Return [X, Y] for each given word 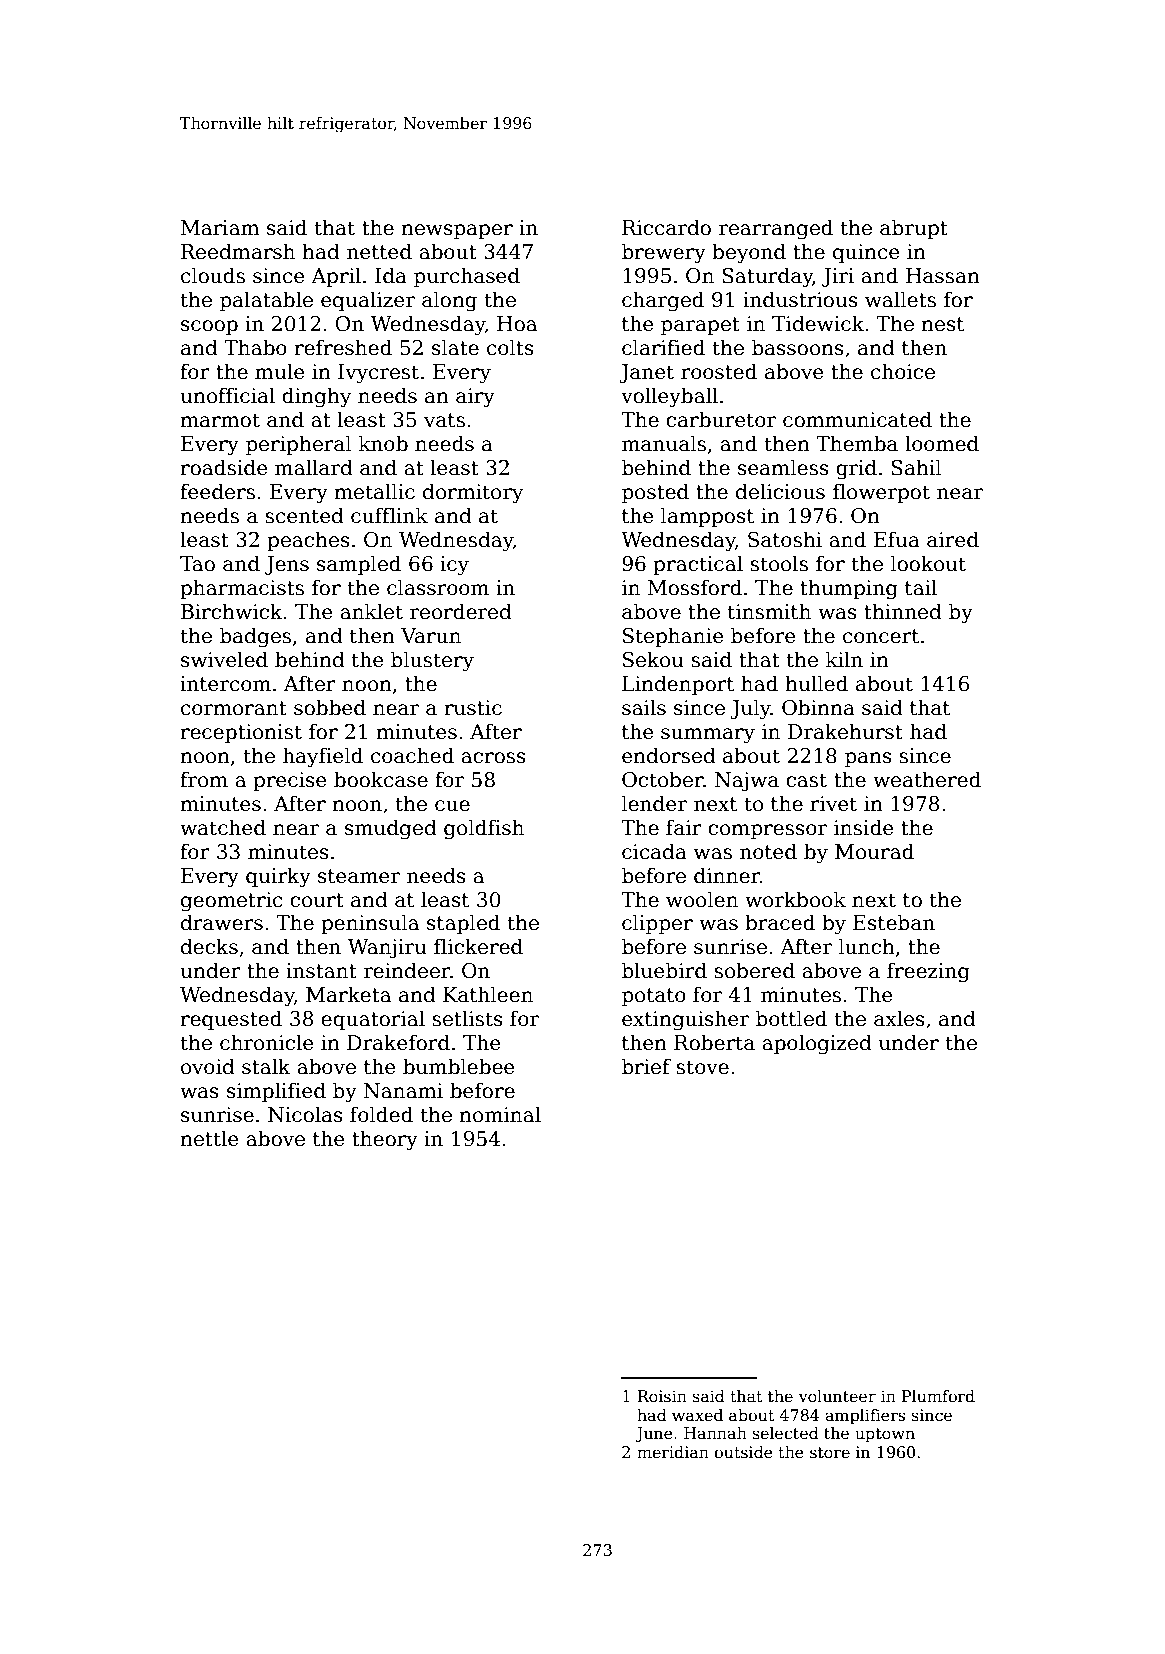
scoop [209, 327]
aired [953, 539]
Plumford [938, 1396]
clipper [657, 924]
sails [644, 707]
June [654, 1434]
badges [255, 637]
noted [768, 851]
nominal [500, 1114]
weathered [927, 779]
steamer [359, 876]
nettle [210, 1138]
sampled [359, 565]
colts [510, 347]
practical [698, 565]
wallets [900, 299]
